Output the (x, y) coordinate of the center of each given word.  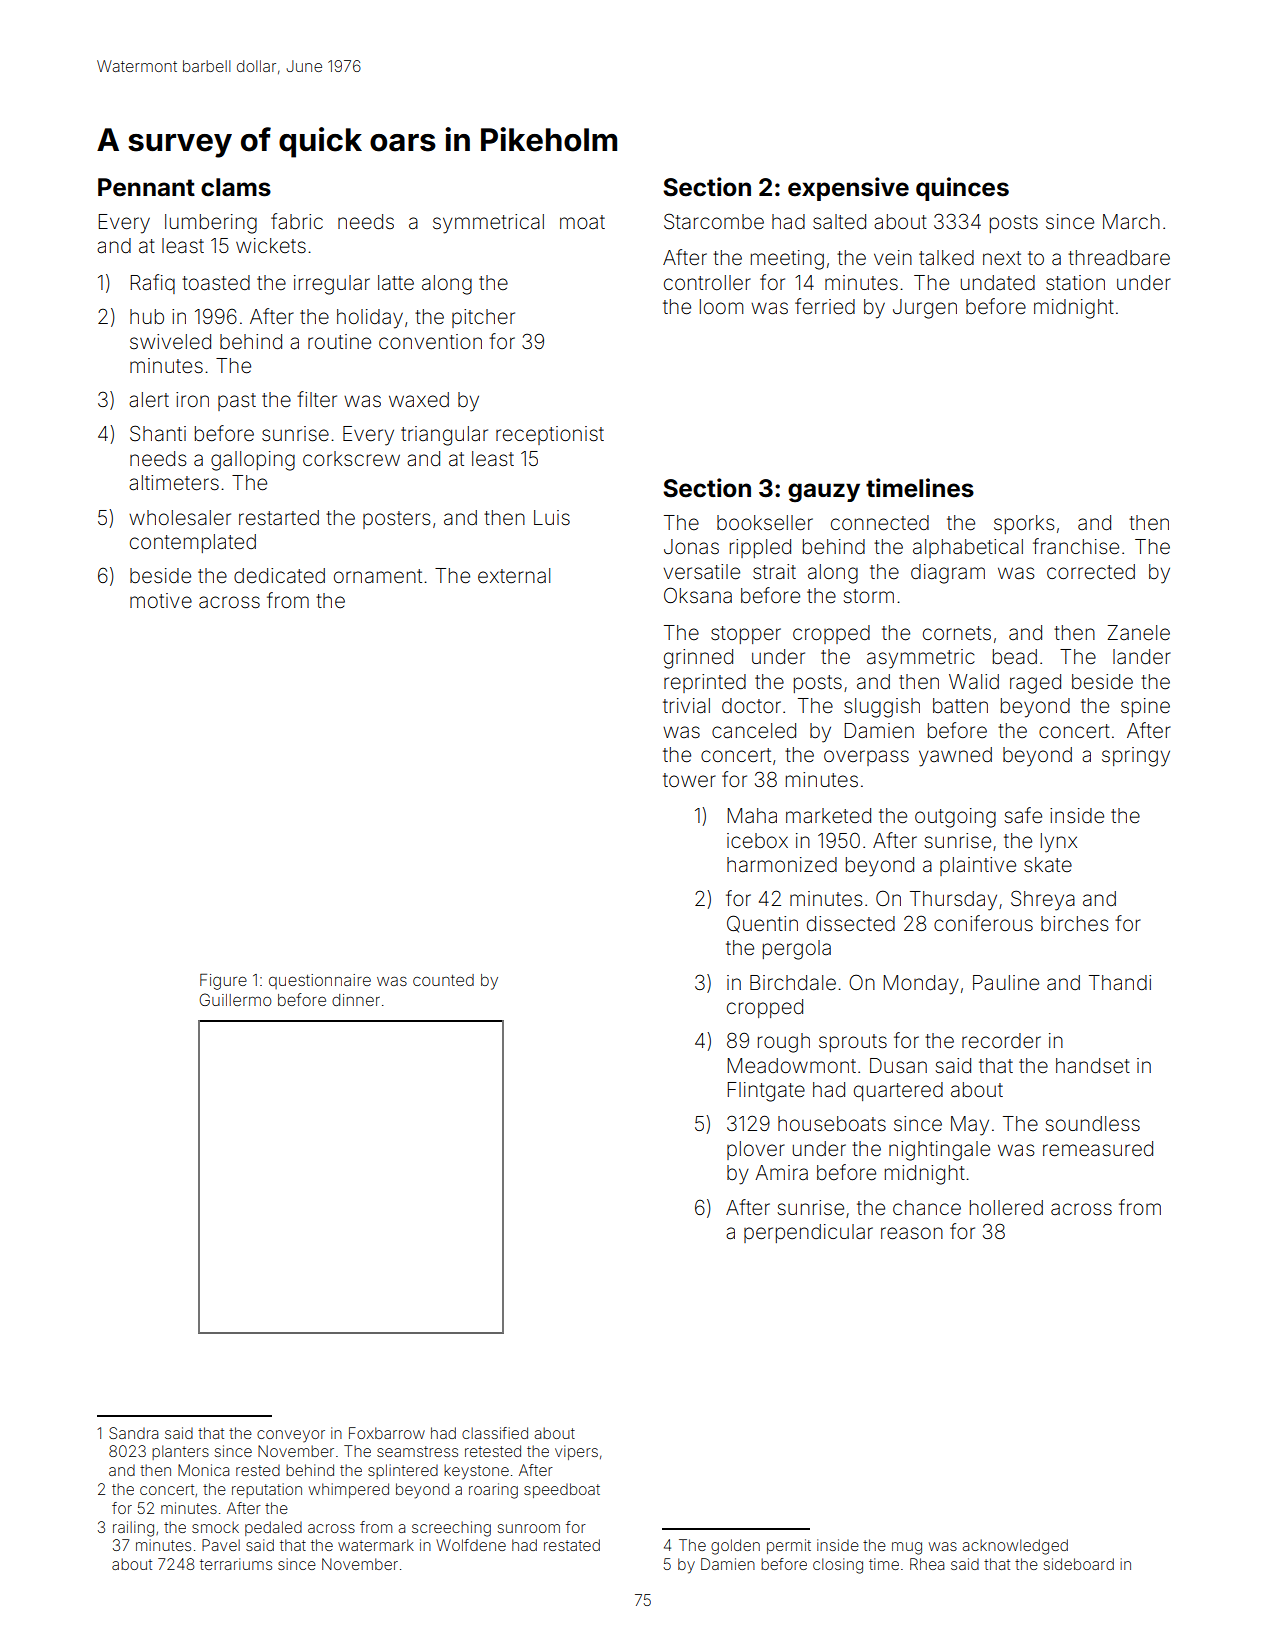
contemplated (193, 543)
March (1131, 221)
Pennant (146, 187)
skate (1048, 864)
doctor (751, 705)
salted (839, 221)
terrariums (236, 1564)
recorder (1001, 1041)
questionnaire (320, 981)
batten (960, 705)
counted (443, 980)
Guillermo (235, 999)
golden (735, 1547)
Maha (752, 815)
